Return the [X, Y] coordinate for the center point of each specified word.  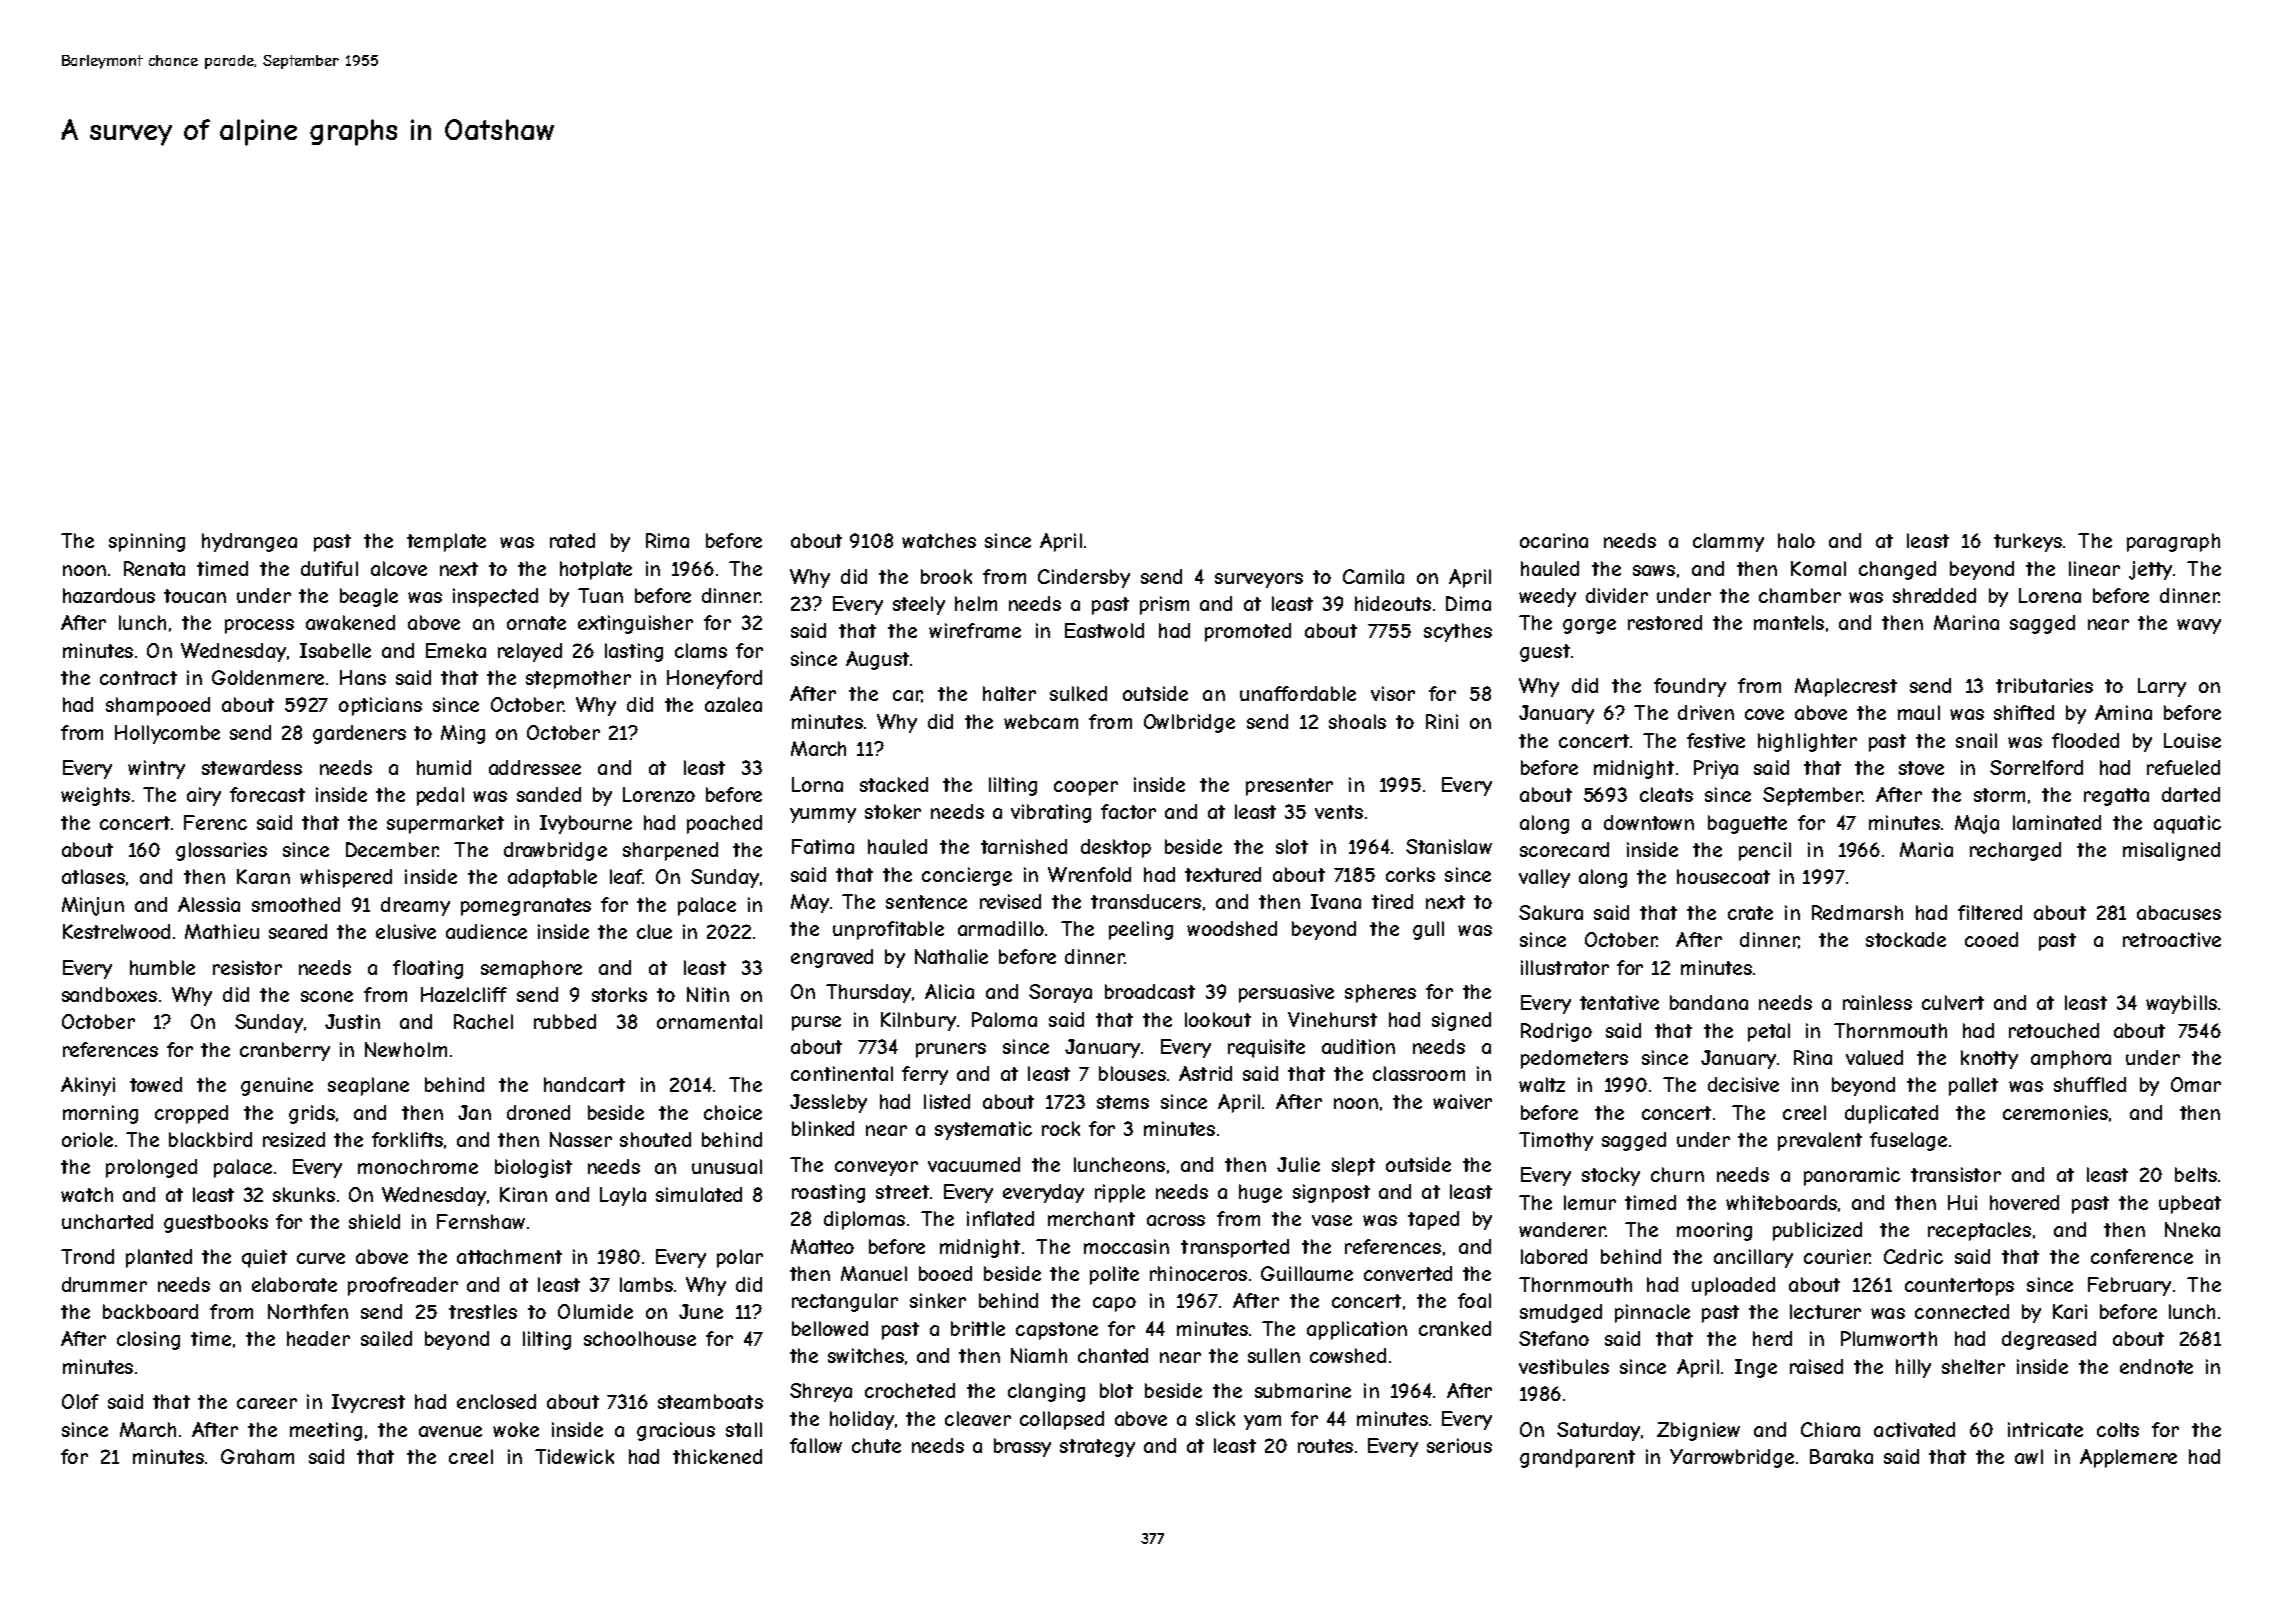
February [2129, 1286]
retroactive [2172, 939]
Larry [2162, 687]
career [267, 1403]
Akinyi [88, 1086]
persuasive [1286, 993]
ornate [536, 623]
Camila [1373, 576]
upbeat [2190, 1204]
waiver [1462, 1101]
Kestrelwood [116, 931]
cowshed [1348, 1355]
